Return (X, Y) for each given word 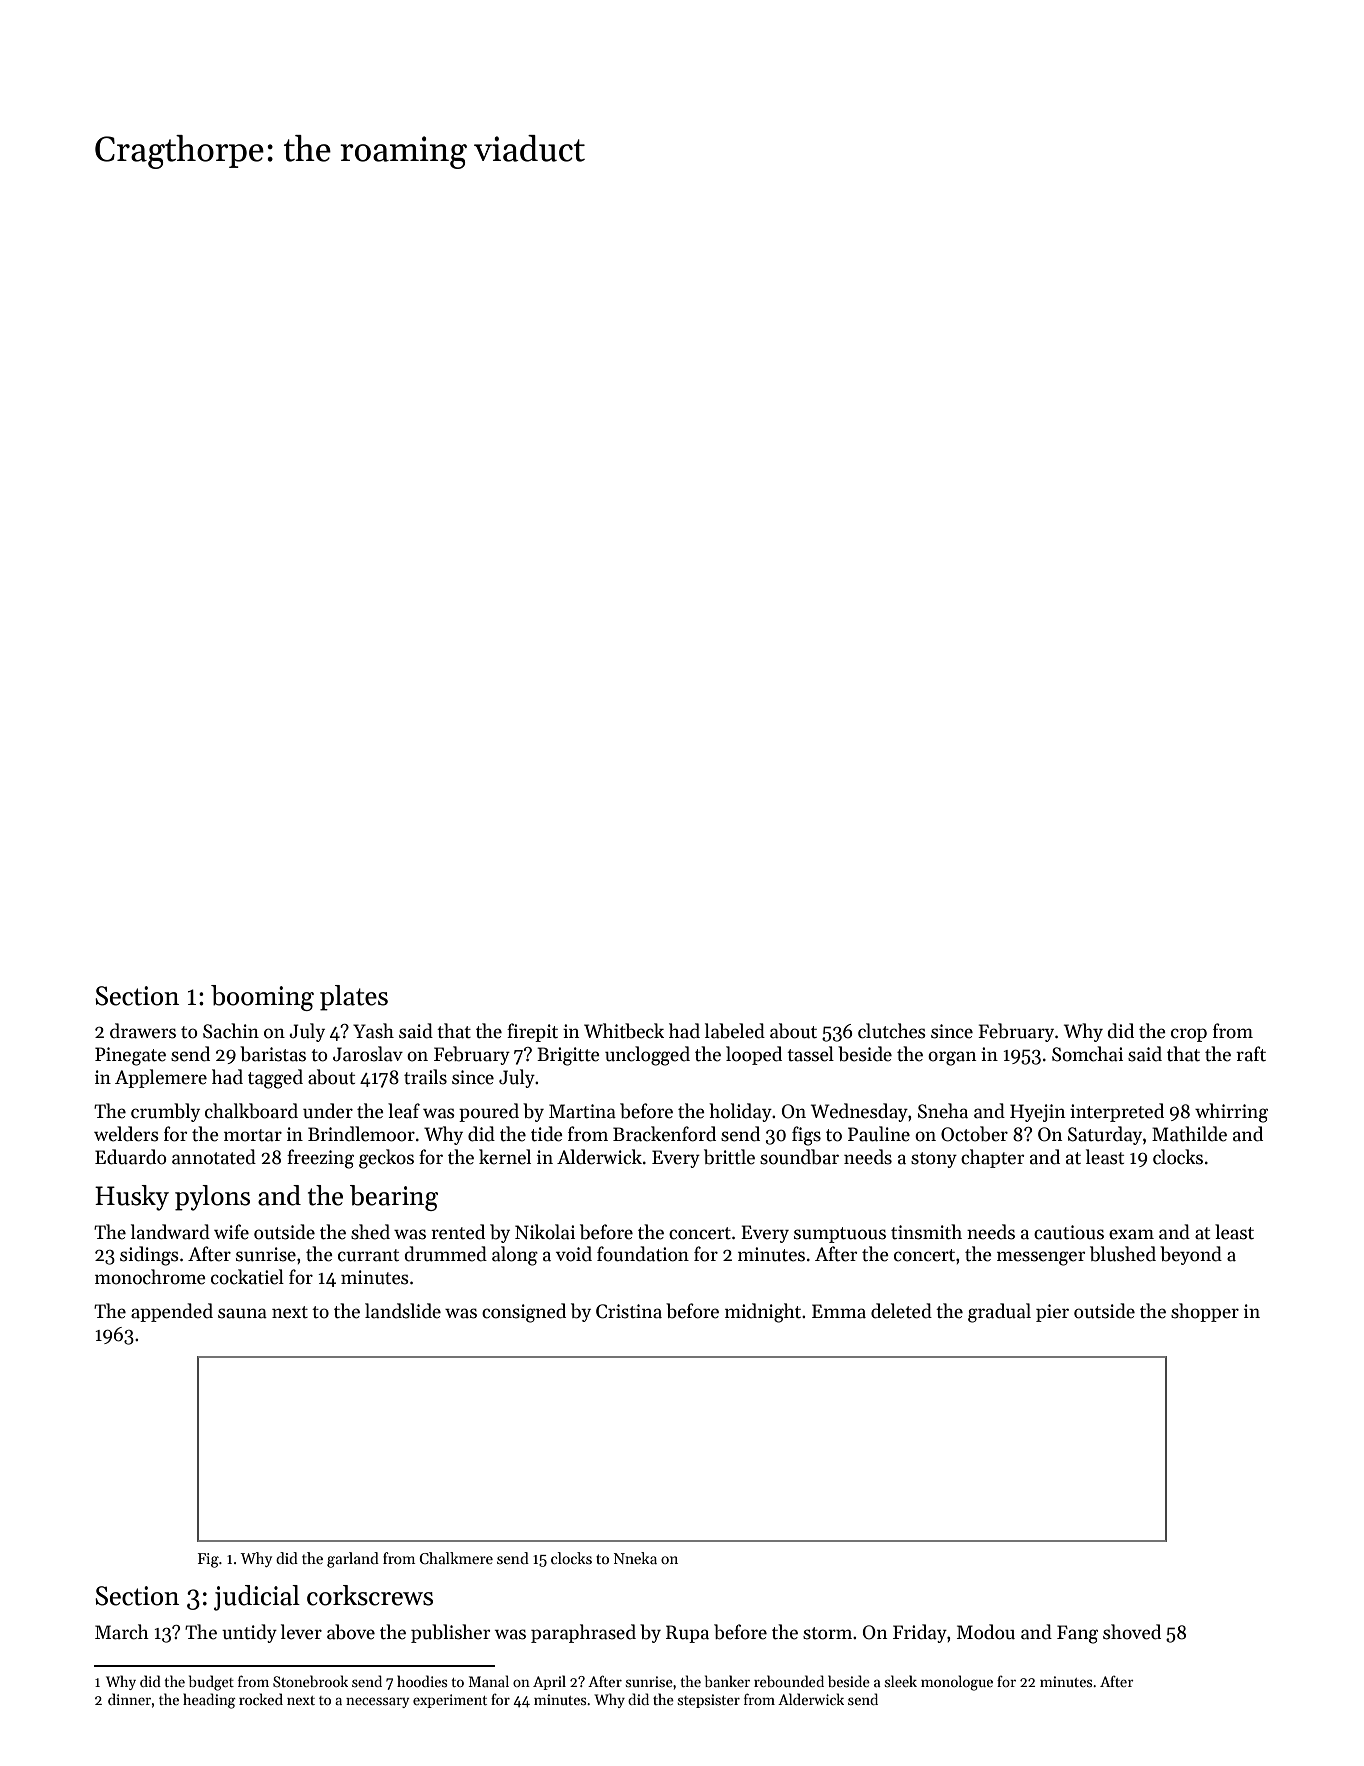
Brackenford (664, 1134)
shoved (1132, 1632)
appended (172, 1312)
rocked (261, 1699)
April (549, 1682)
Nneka (635, 1558)
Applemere (161, 1078)
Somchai (1087, 1054)
